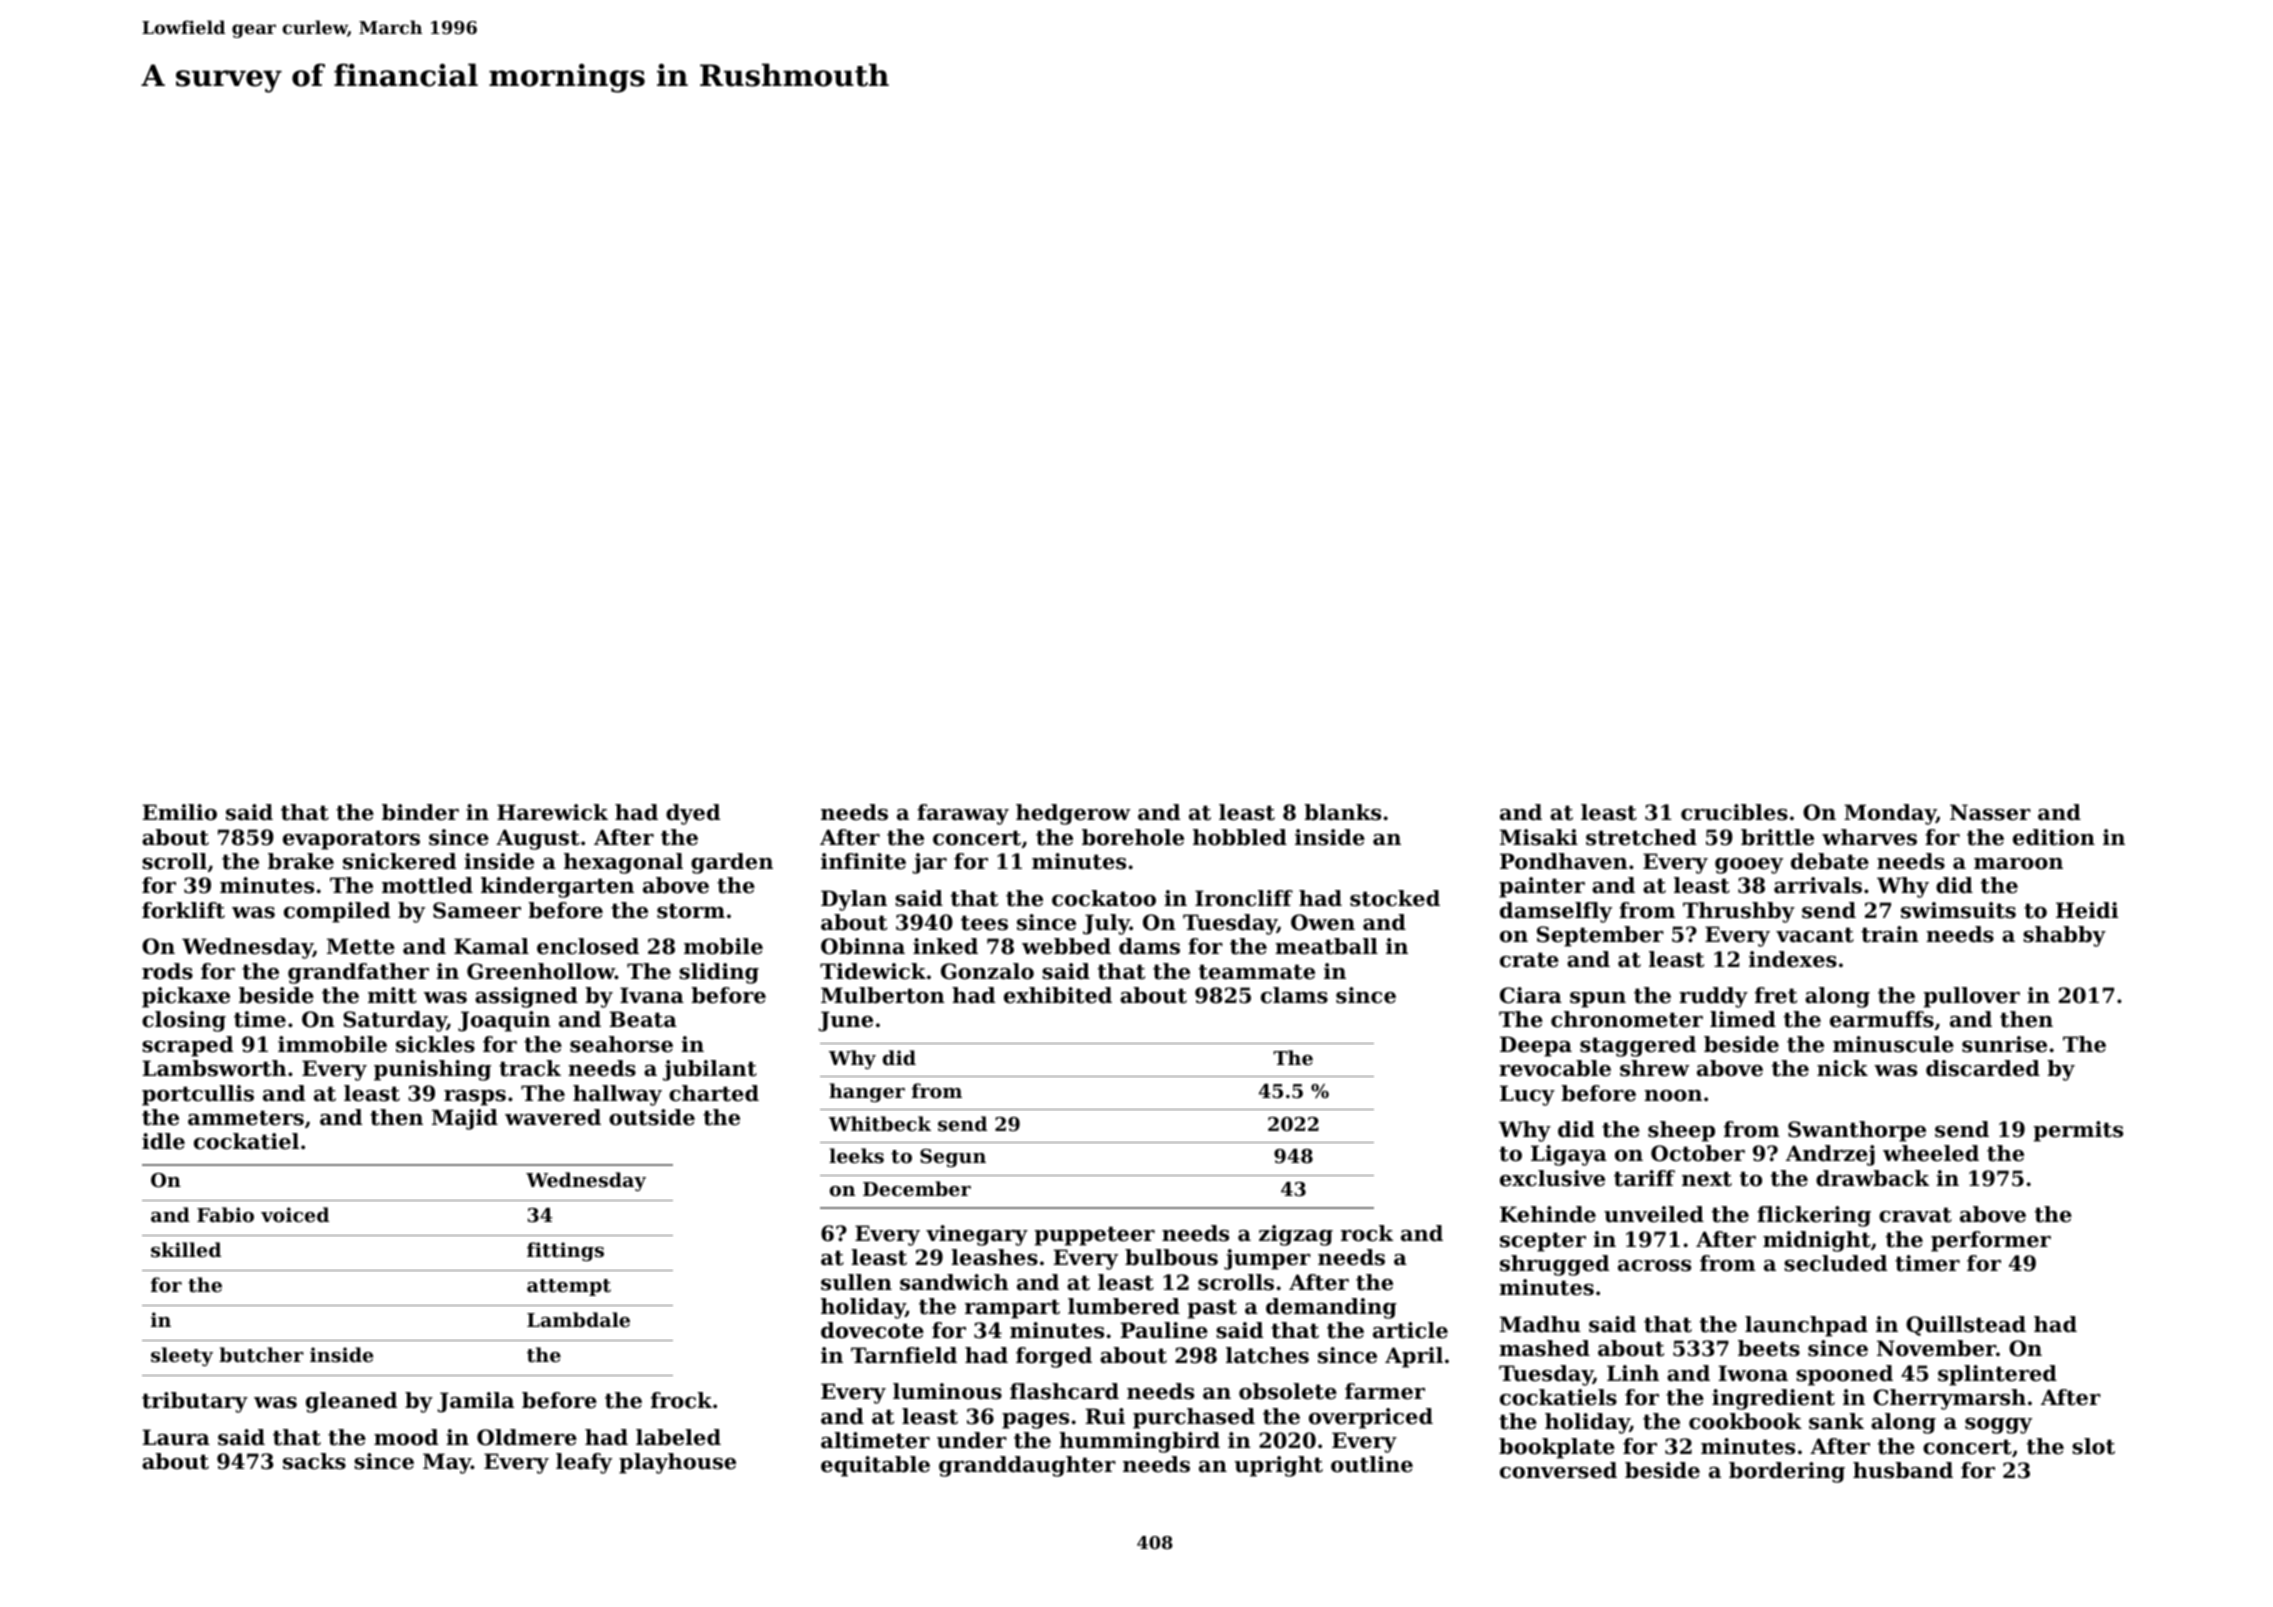 The width and height of the image is (2273, 1607). Describe the element at coordinates (1294, 995) in the image. I see `clams` at that location.
